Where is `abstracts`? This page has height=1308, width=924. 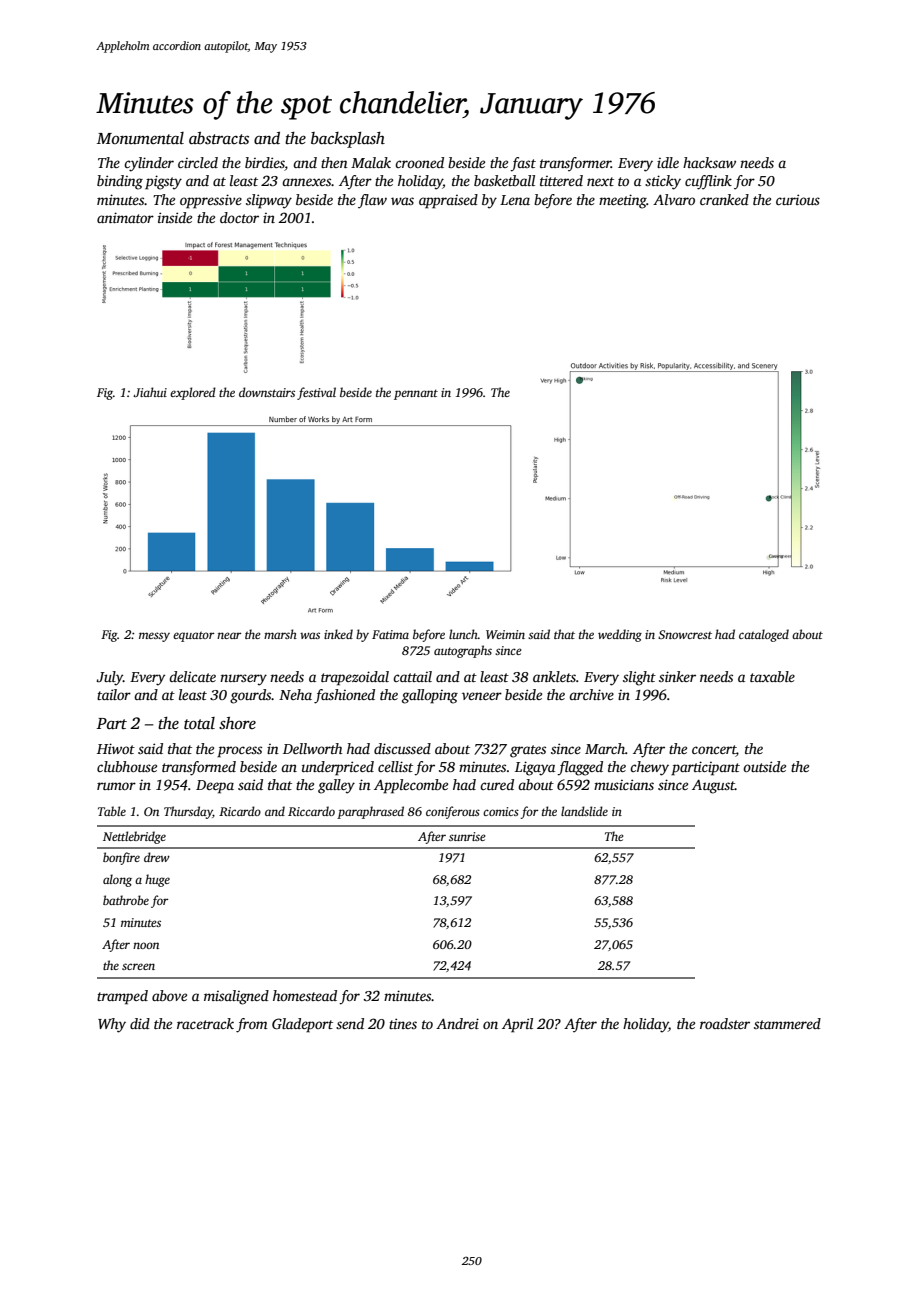 abstracts is located at coordinates (219, 138).
